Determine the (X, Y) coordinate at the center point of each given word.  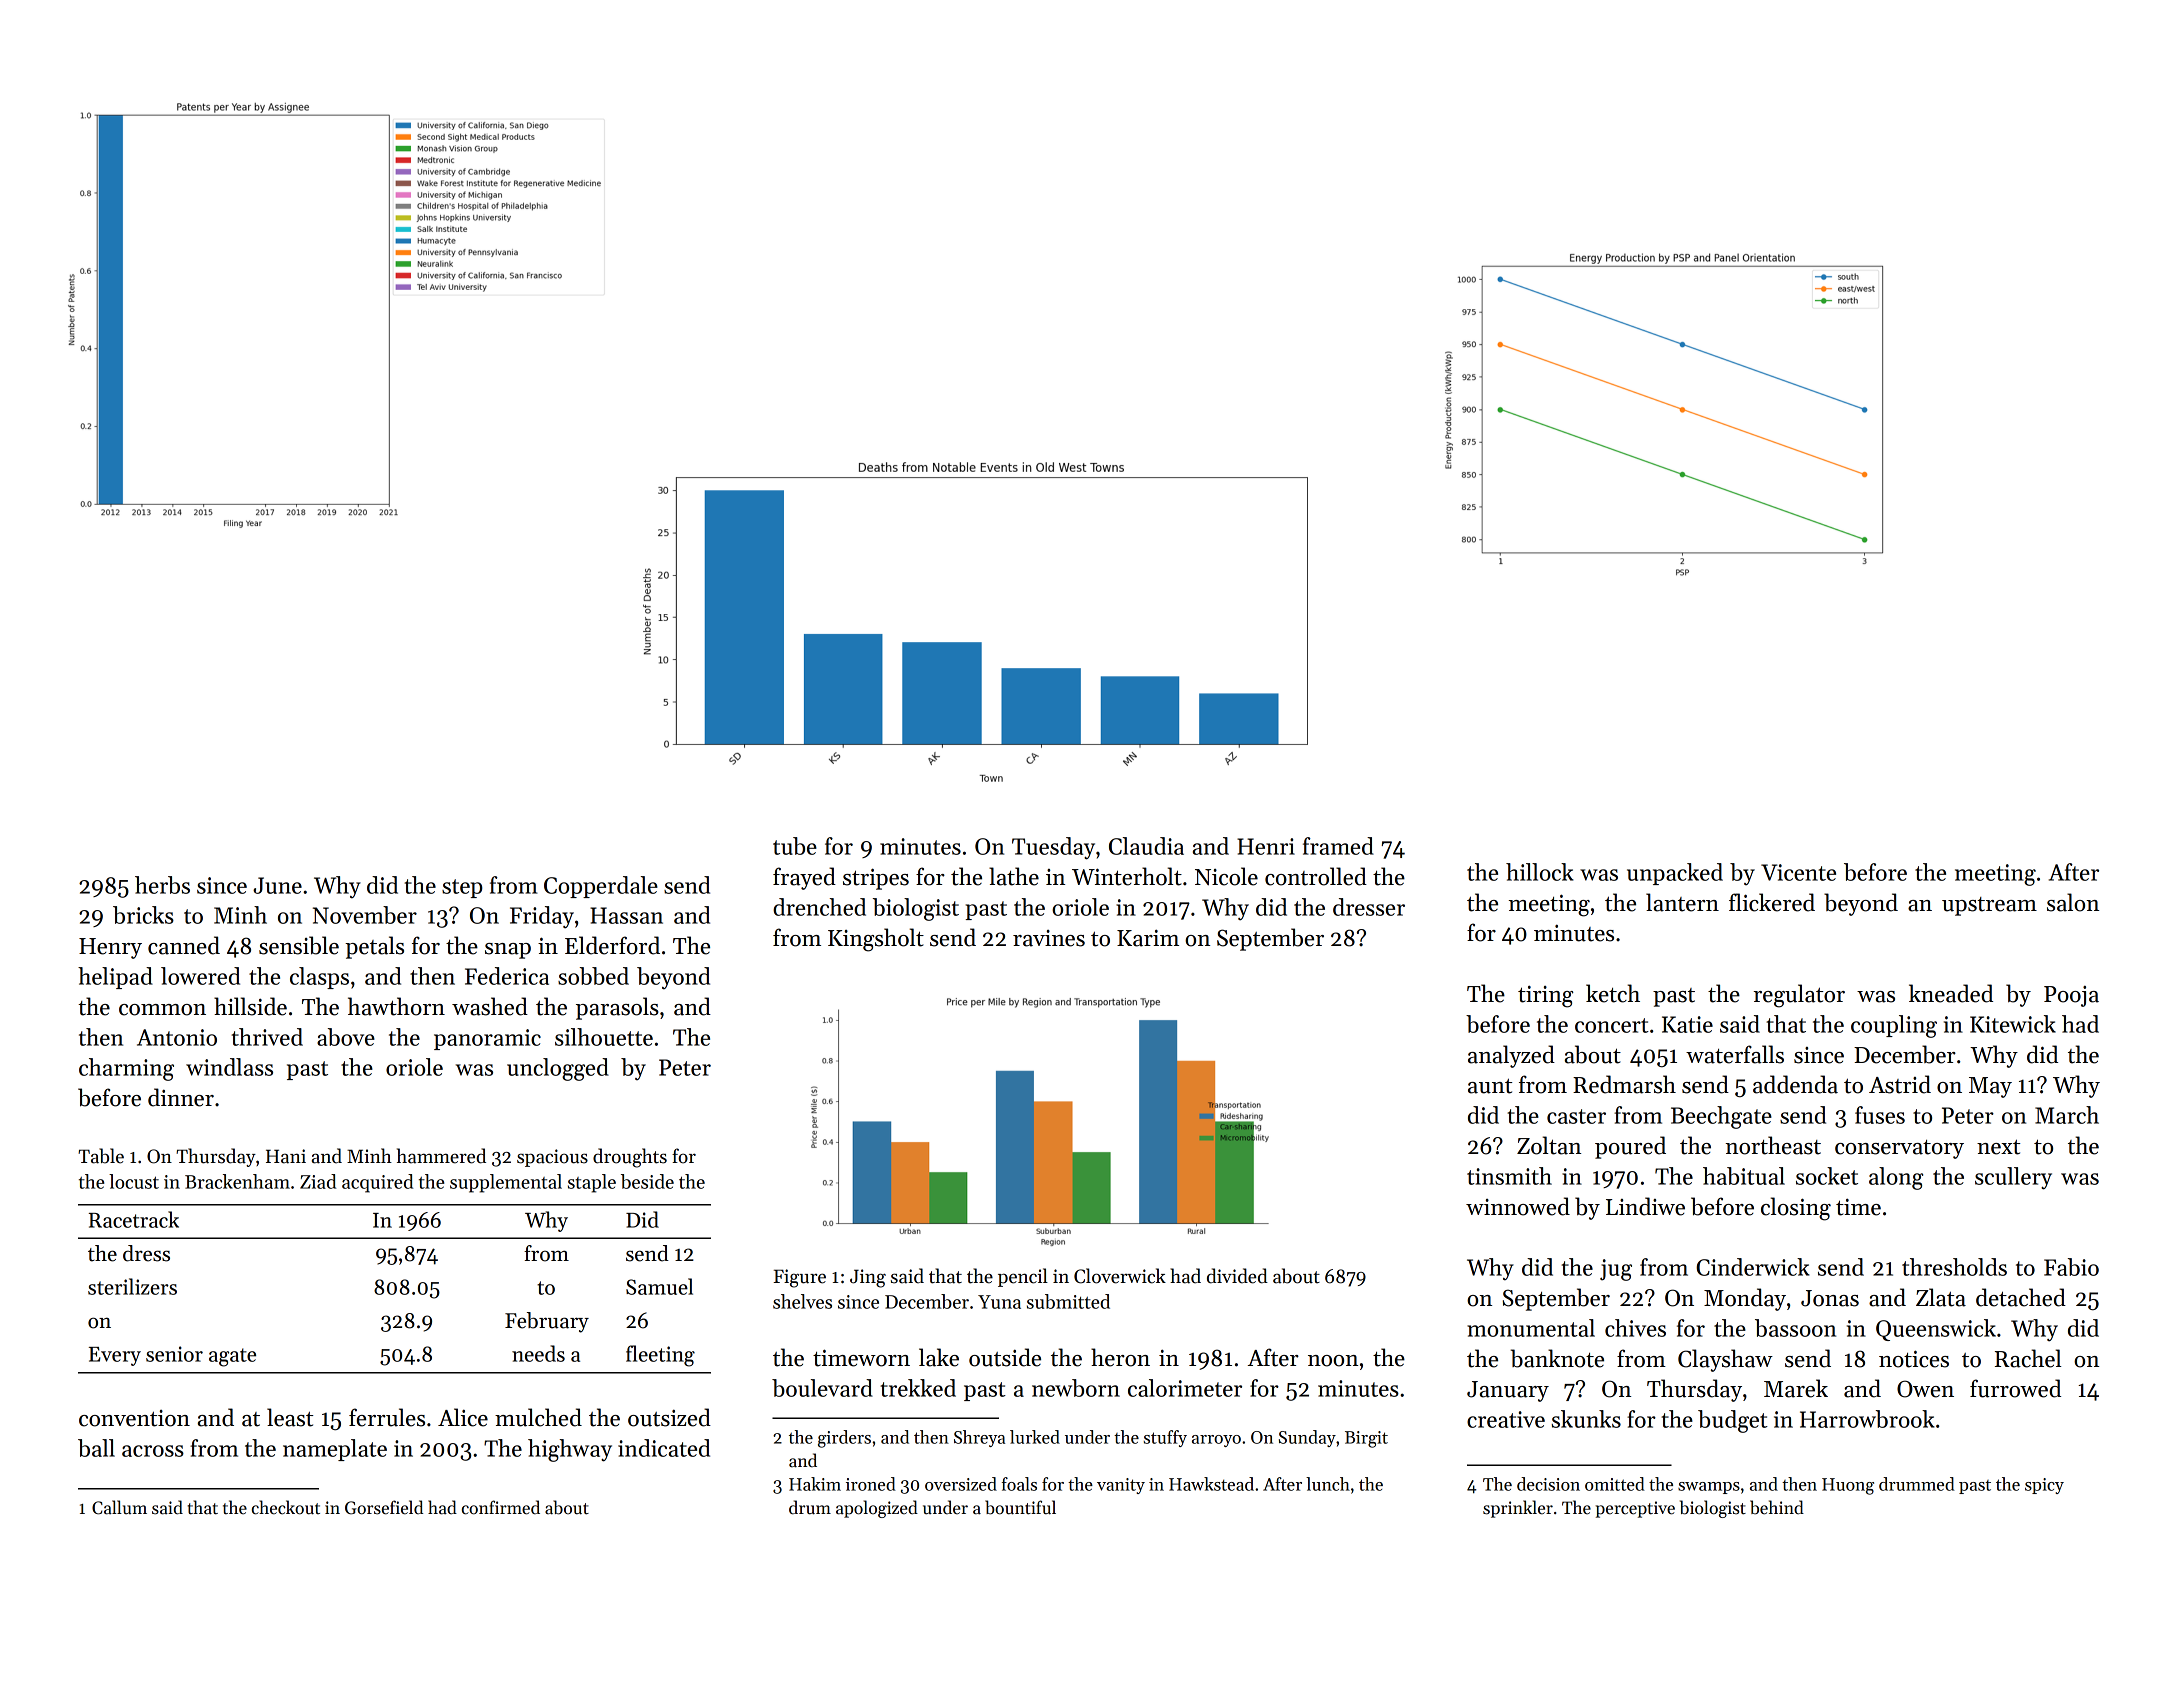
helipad (115, 978)
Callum (119, 1507)
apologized (877, 1509)
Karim (1148, 938)
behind (1777, 1507)
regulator (1799, 996)
